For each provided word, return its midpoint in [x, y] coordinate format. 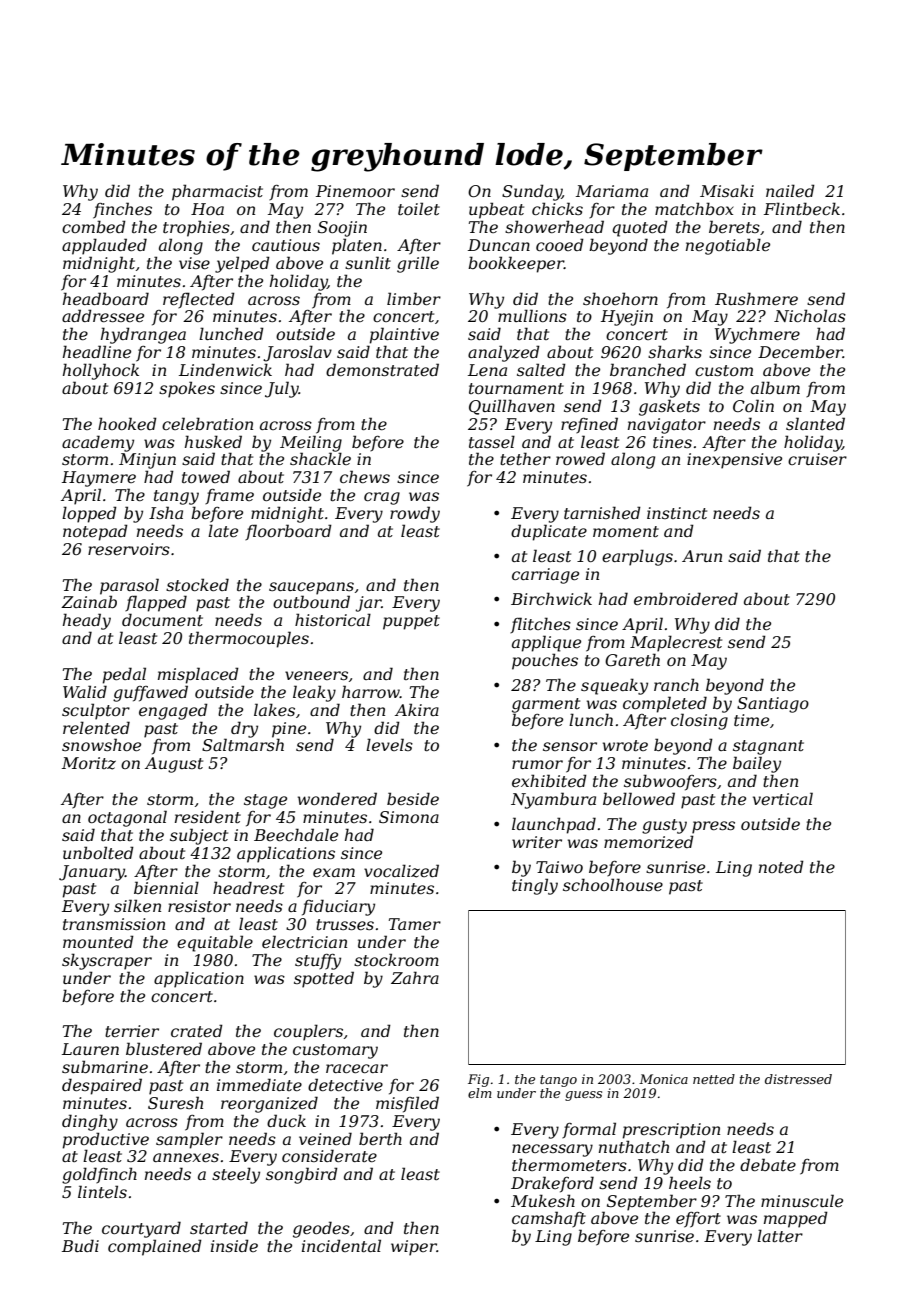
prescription [671, 1131]
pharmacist [217, 192]
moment [626, 531]
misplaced [198, 675]
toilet [419, 208]
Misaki [727, 190]
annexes [186, 1157]
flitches [540, 625]
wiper [414, 1248]
